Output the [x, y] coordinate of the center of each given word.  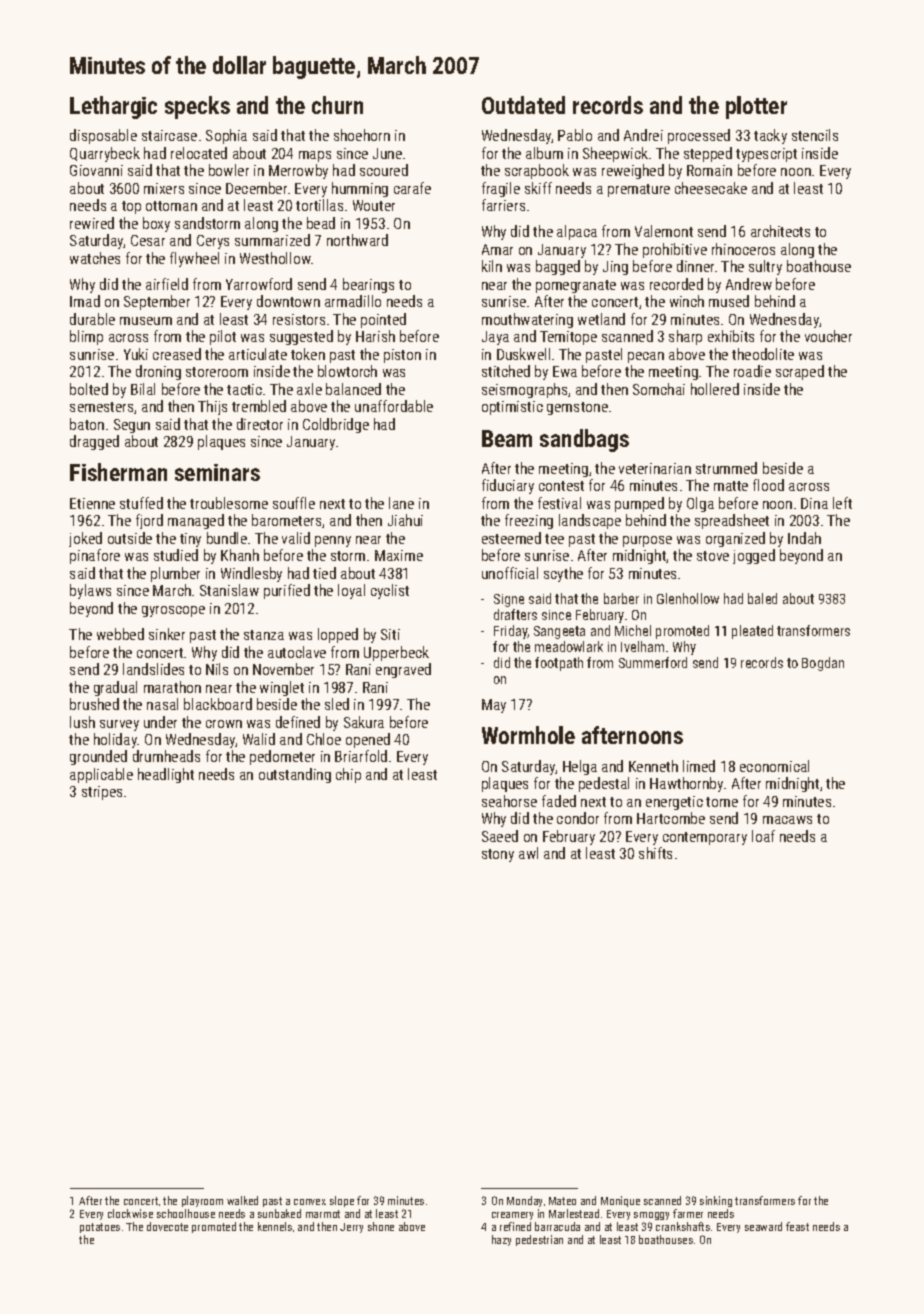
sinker [167, 634]
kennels [275, 1226]
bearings [368, 285]
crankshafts [683, 1226]
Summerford [653, 662]
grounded [98, 757]
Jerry [351, 1228]
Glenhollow [688, 598]
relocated [199, 153]
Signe [509, 600]
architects [780, 231]
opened [368, 740]
